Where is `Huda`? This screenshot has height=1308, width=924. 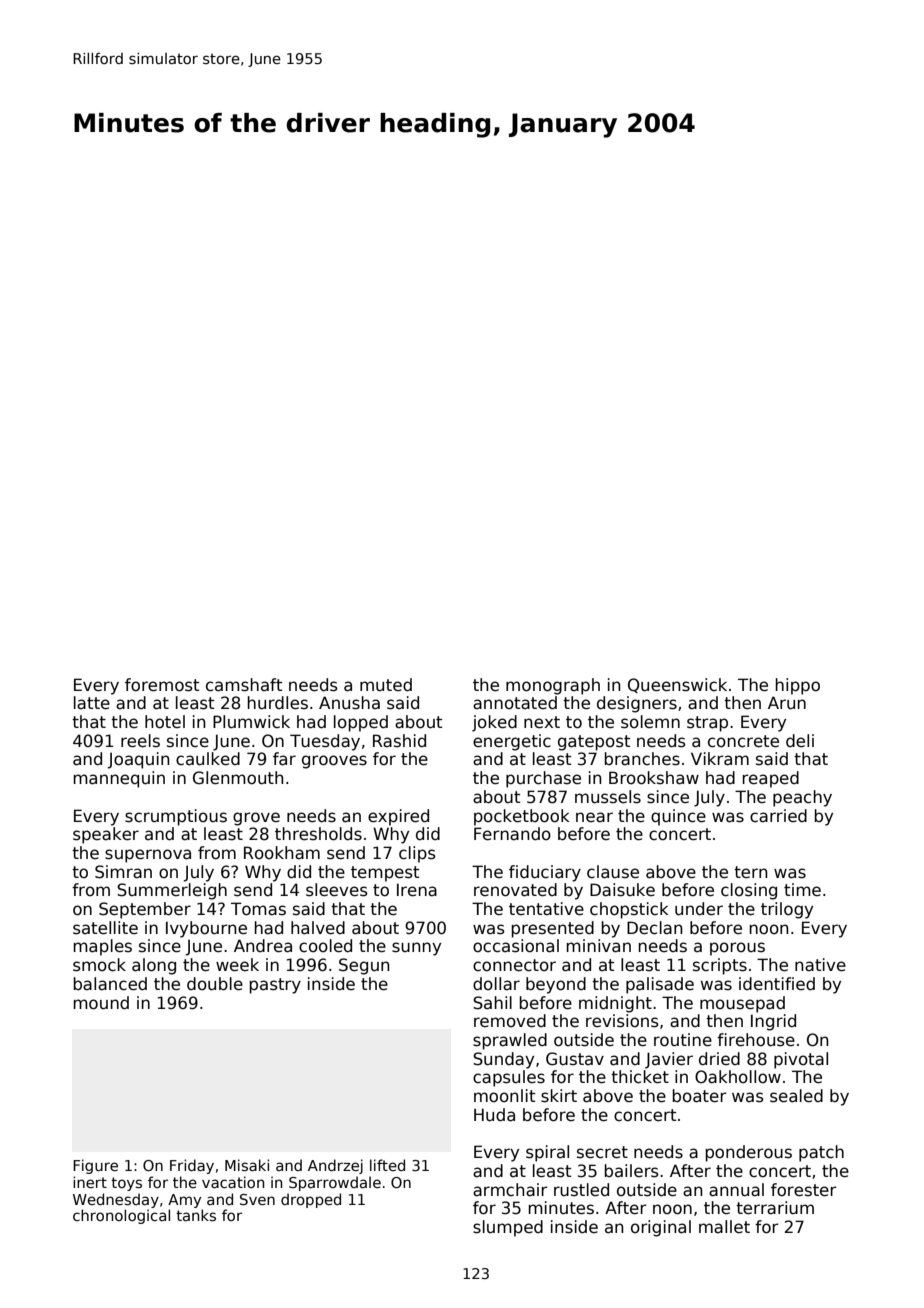
Huda is located at coordinates (494, 1115).
